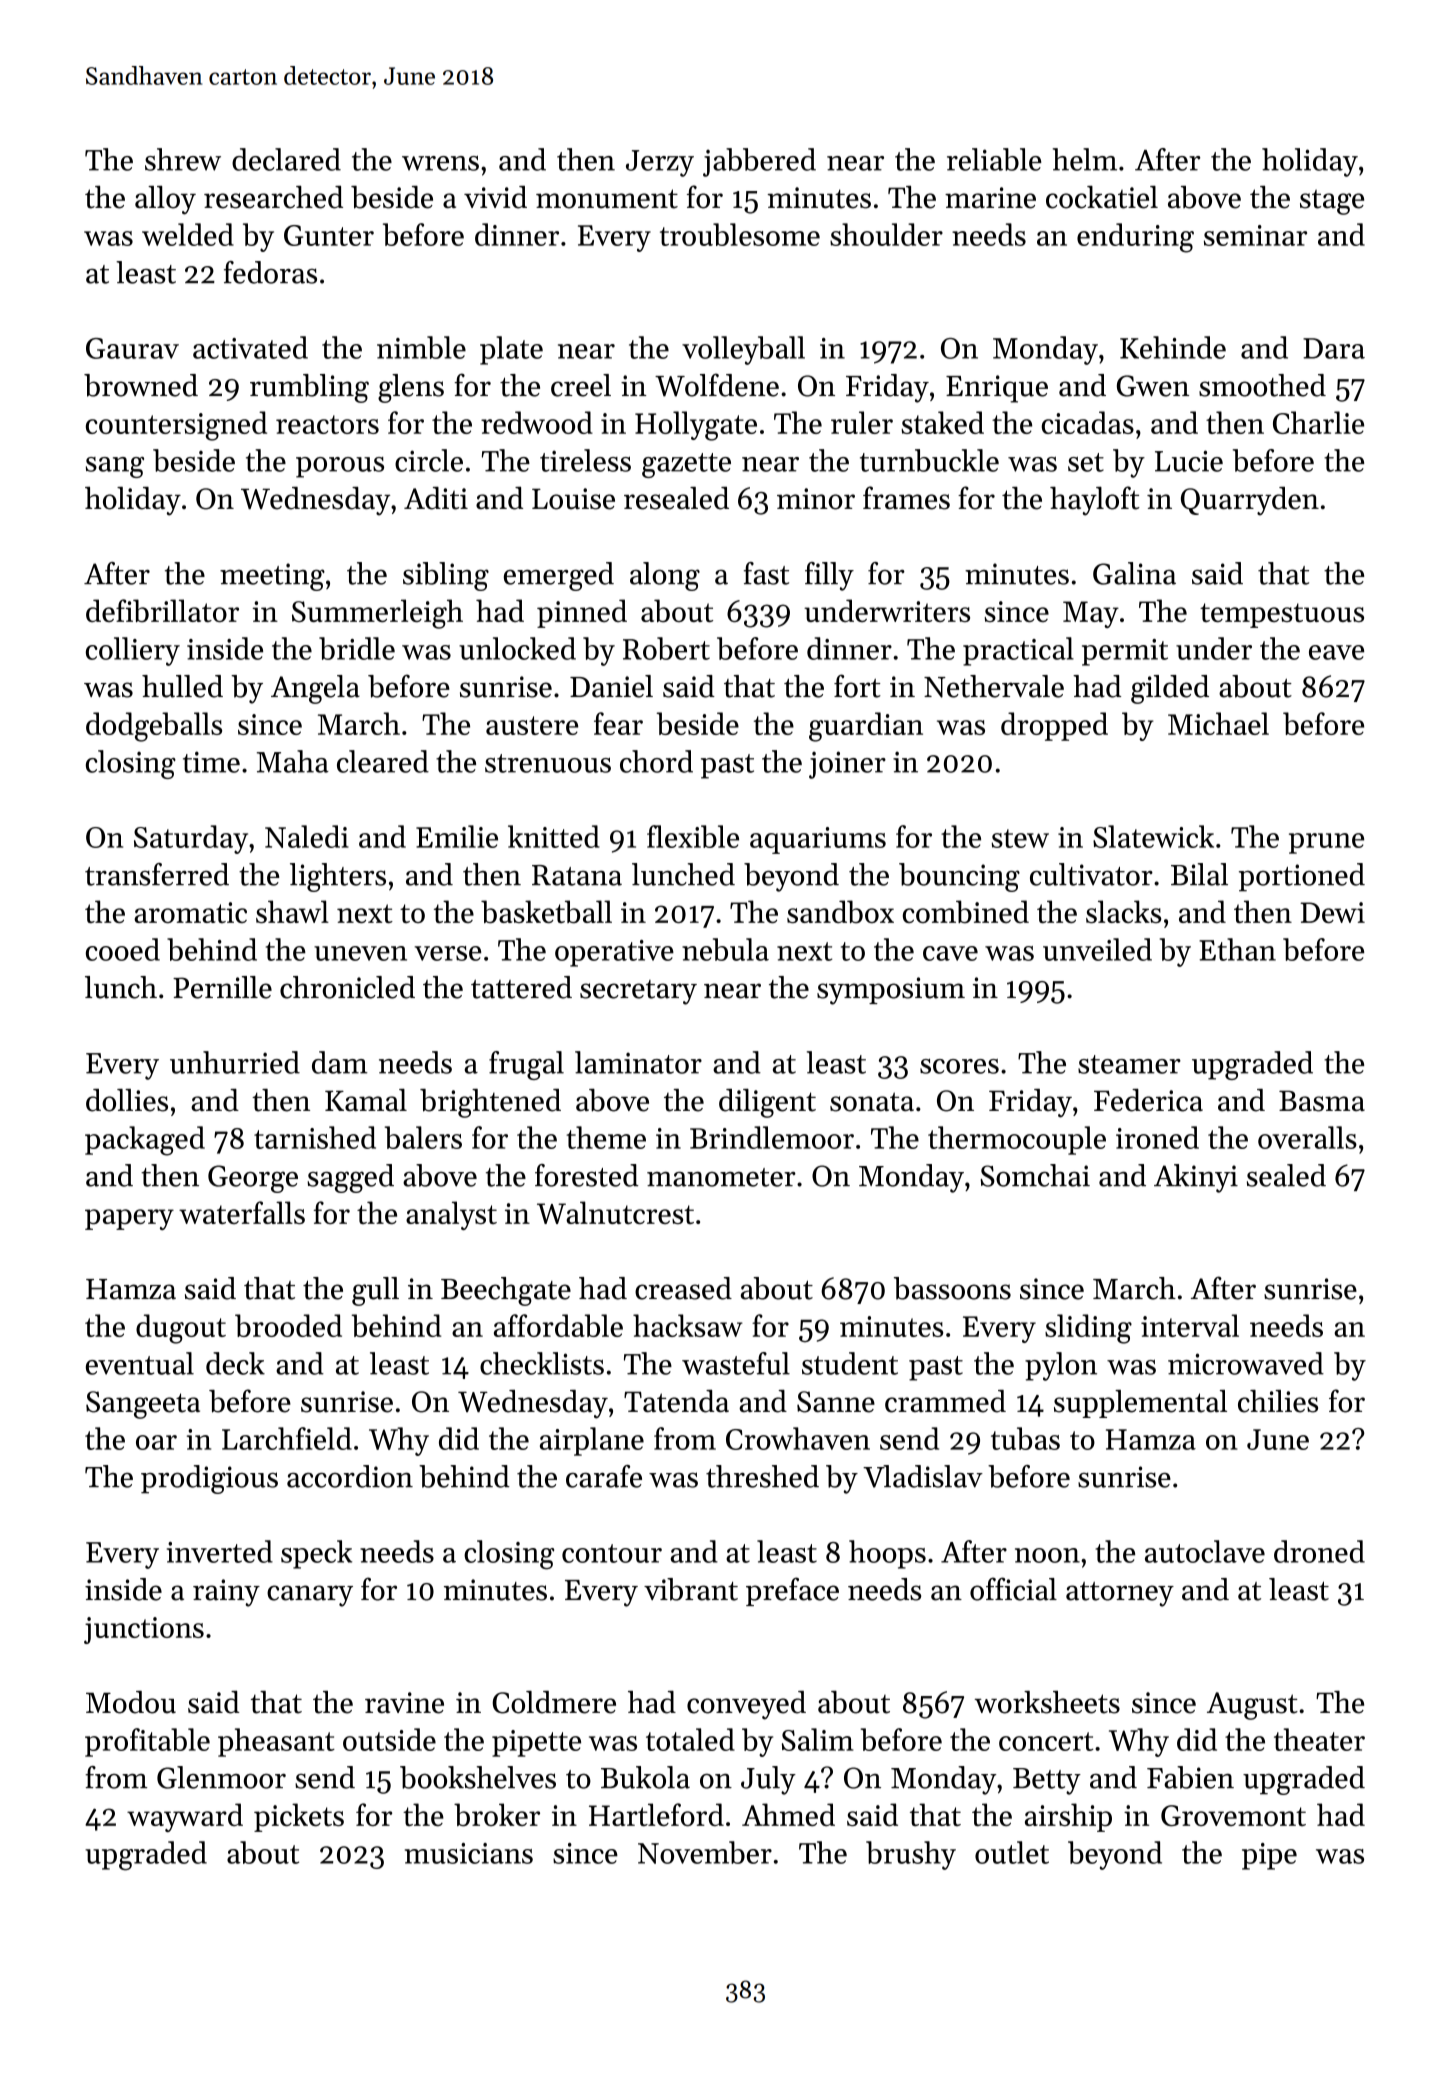 The width and height of the screenshot is (1450, 2100). Describe the element at coordinates (272, 577) in the screenshot. I see `meeting` at that location.
